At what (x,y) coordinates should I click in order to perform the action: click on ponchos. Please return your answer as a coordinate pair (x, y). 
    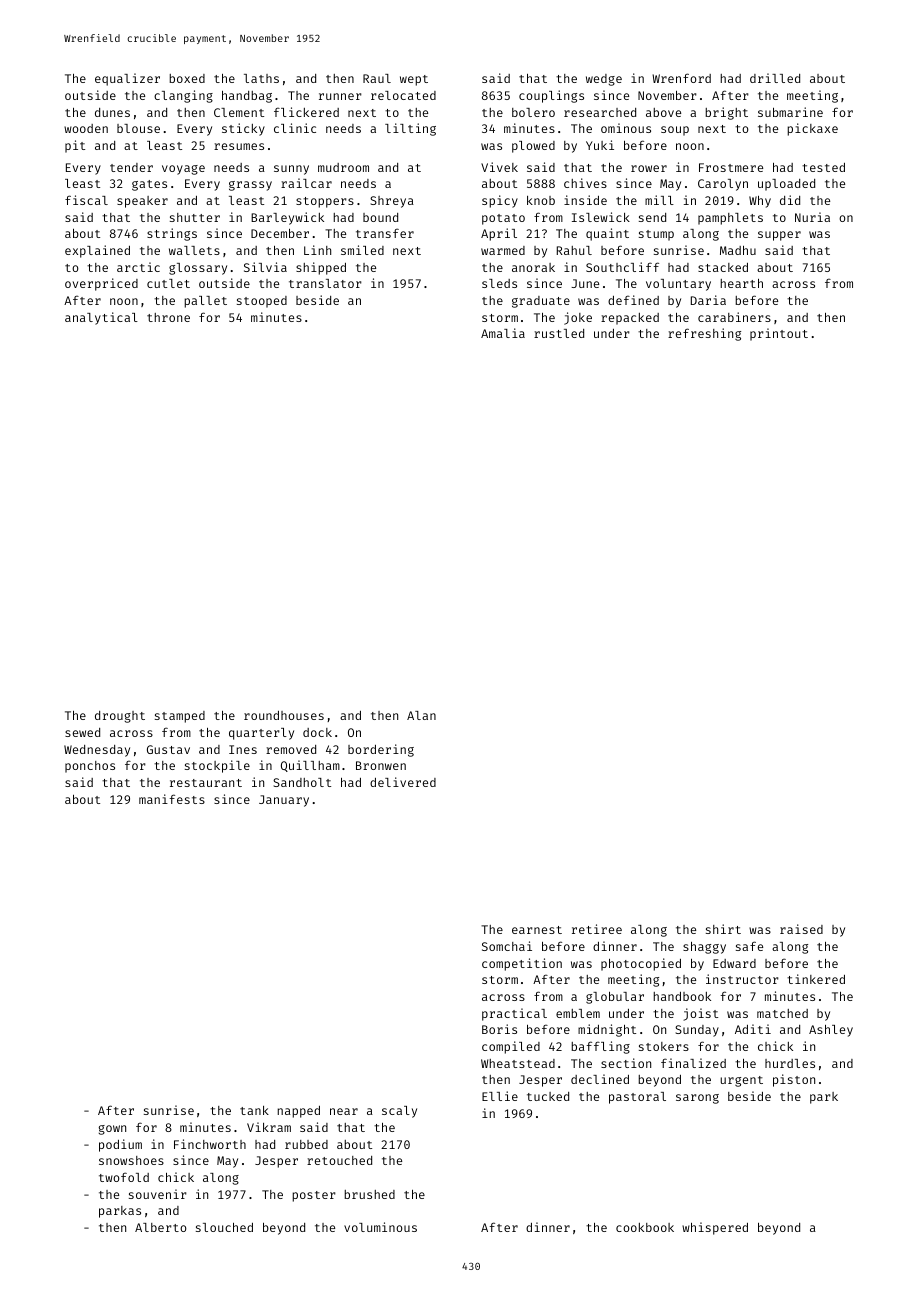
    Looking at the image, I should click on (90, 767).
